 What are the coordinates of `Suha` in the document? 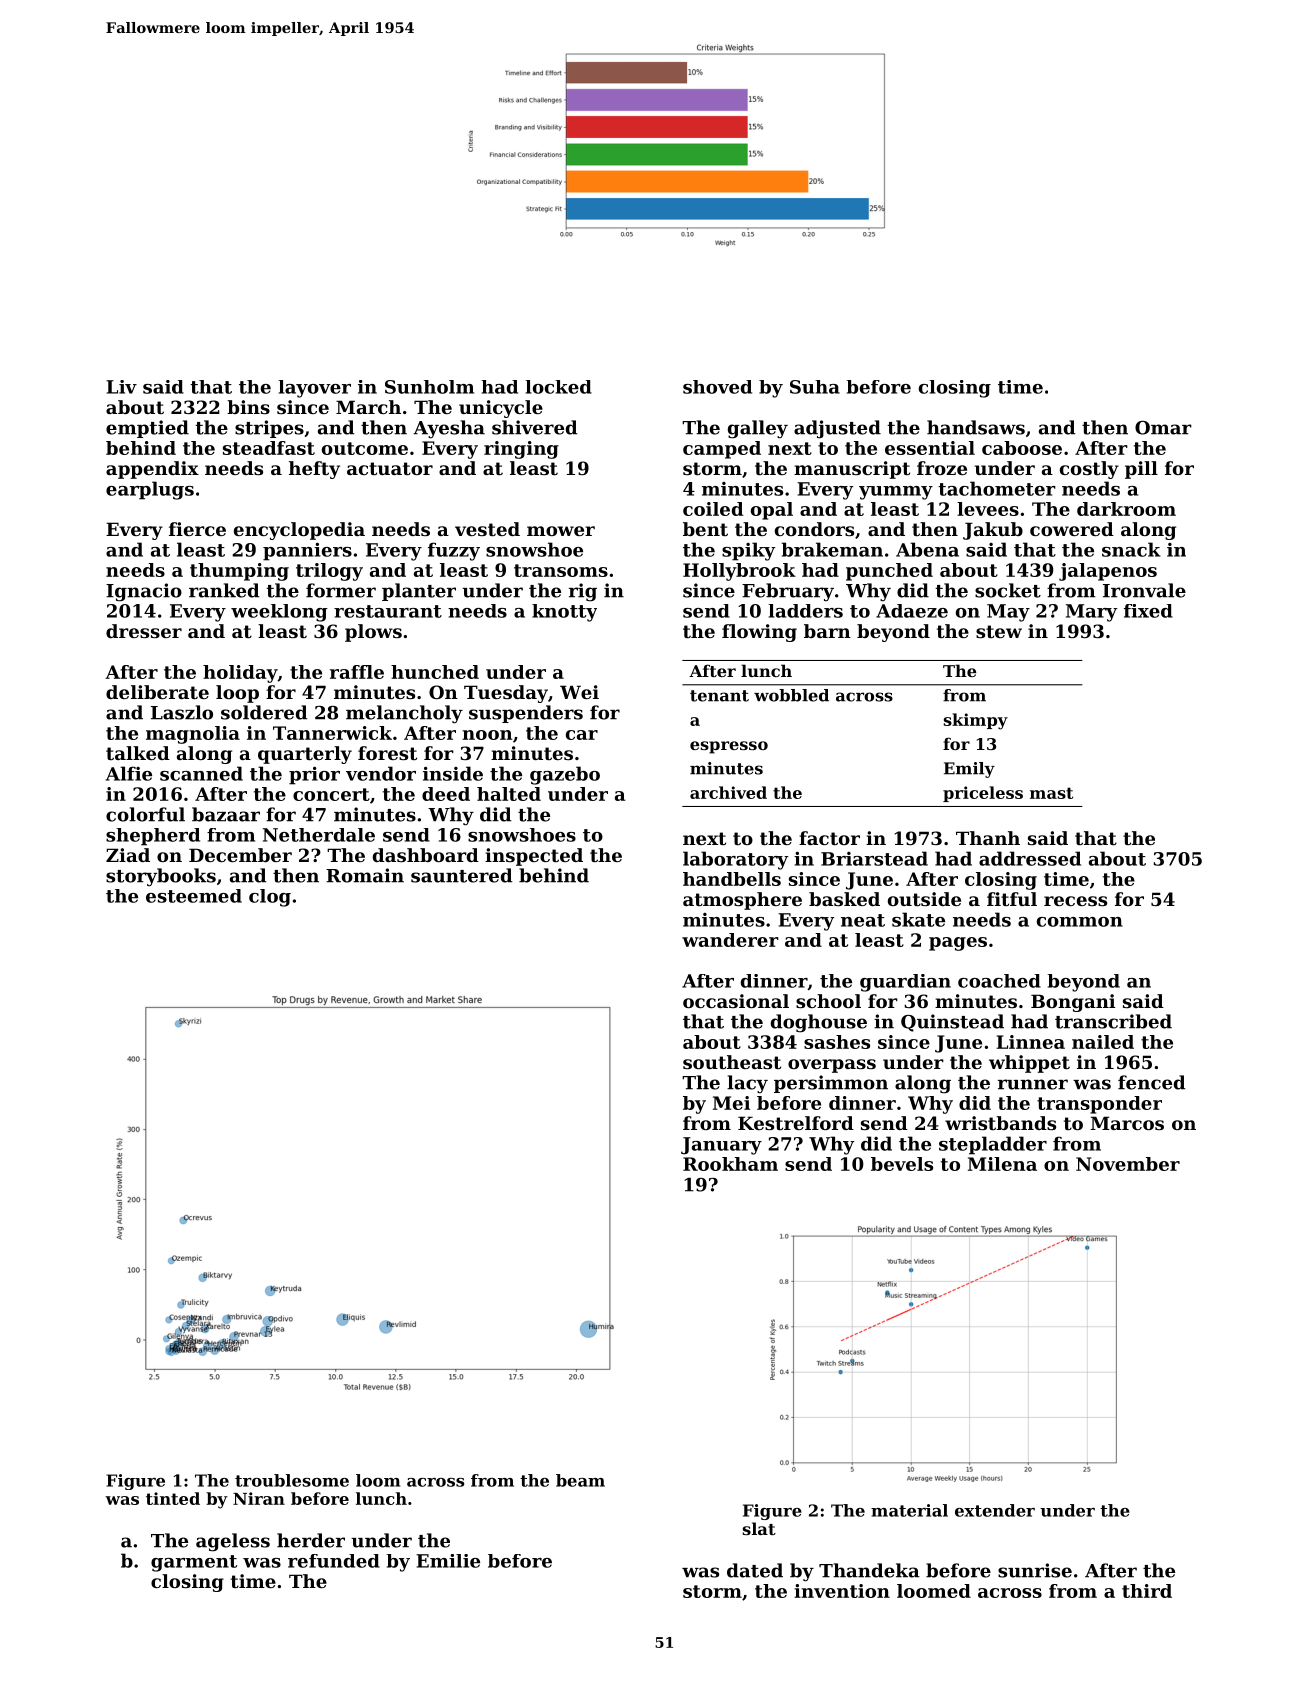 It's located at (815, 387).
